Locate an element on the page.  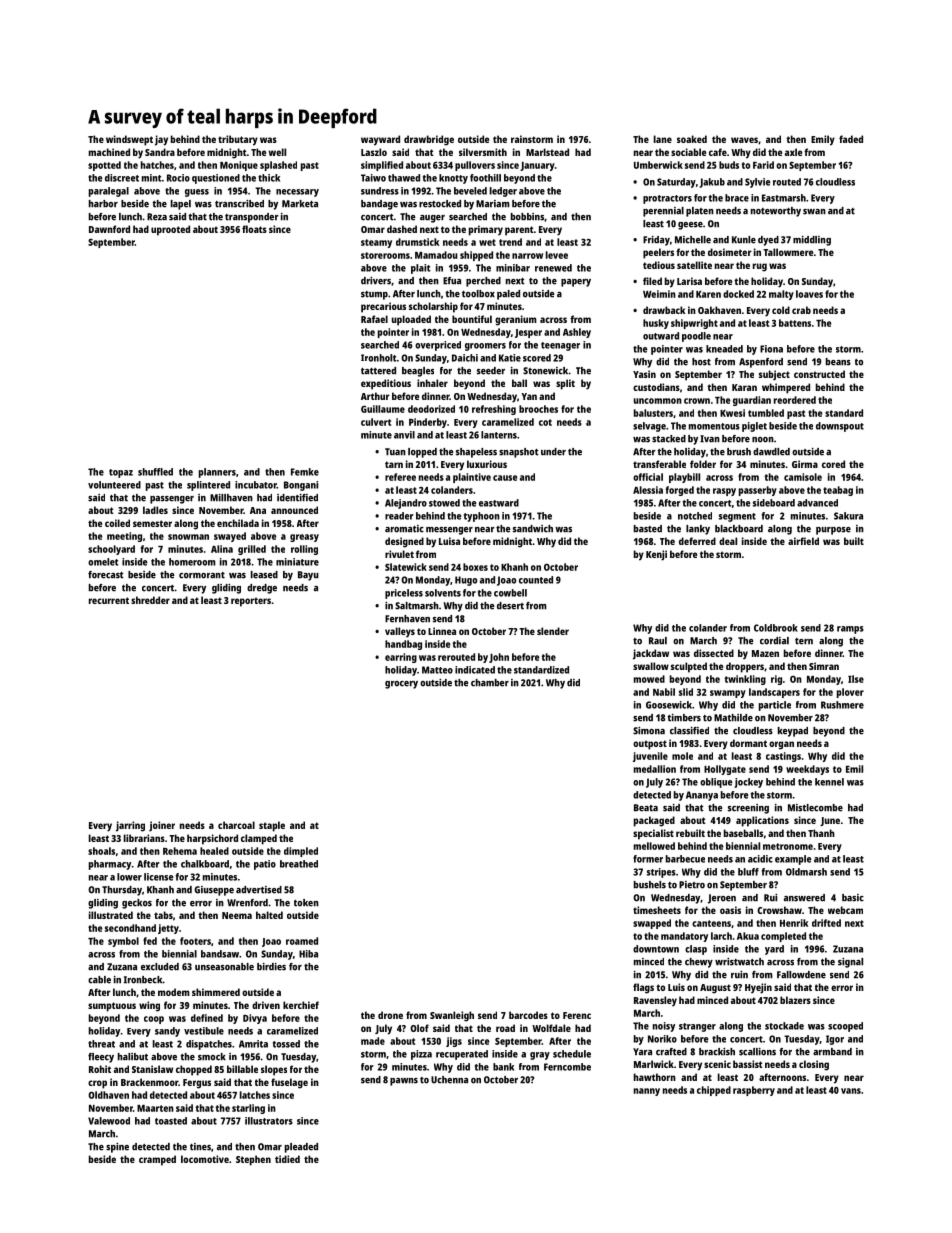
Ananya is located at coordinates (702, 796).
